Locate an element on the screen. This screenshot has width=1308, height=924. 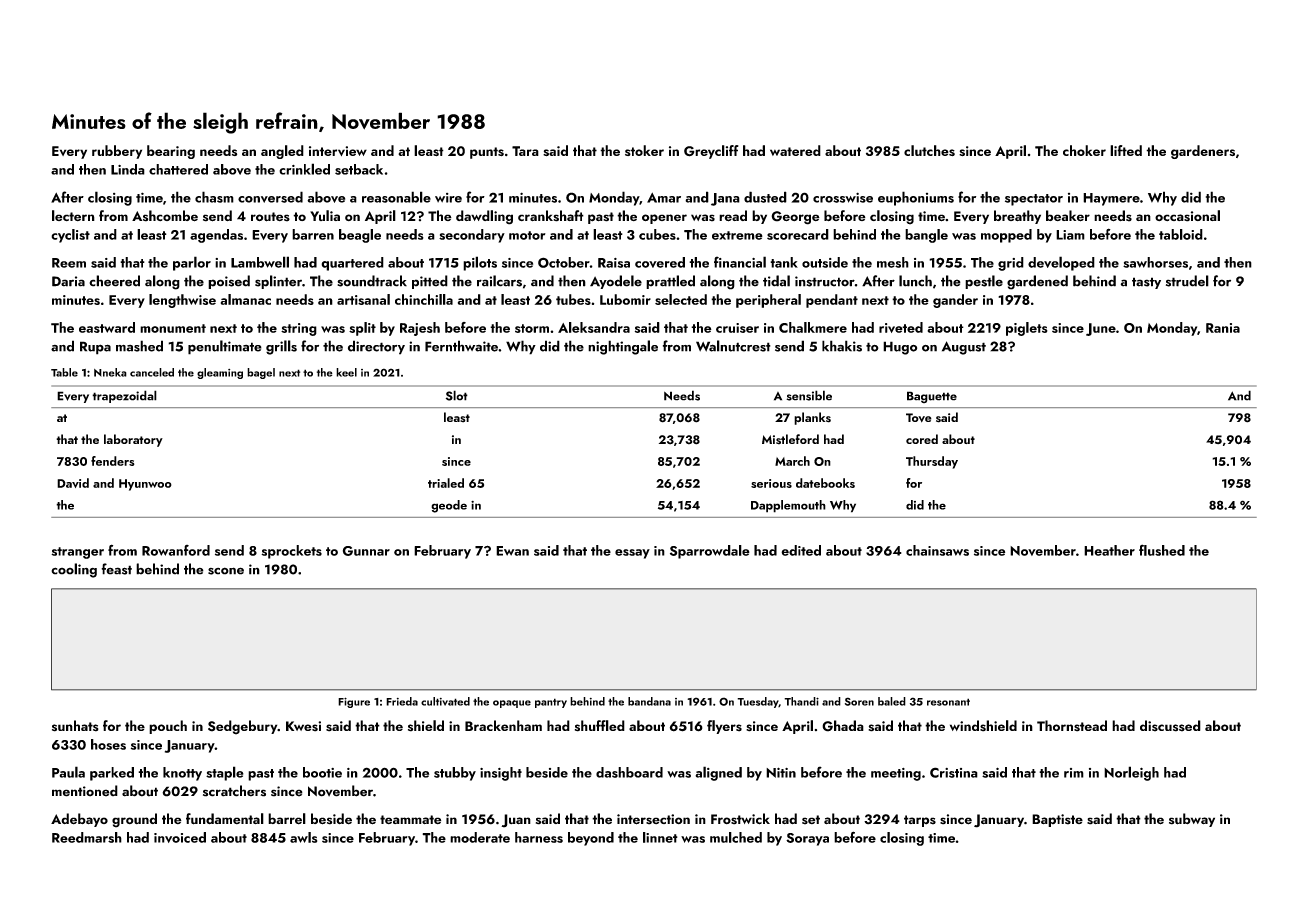
awls is located at coordinates (303, 837).
